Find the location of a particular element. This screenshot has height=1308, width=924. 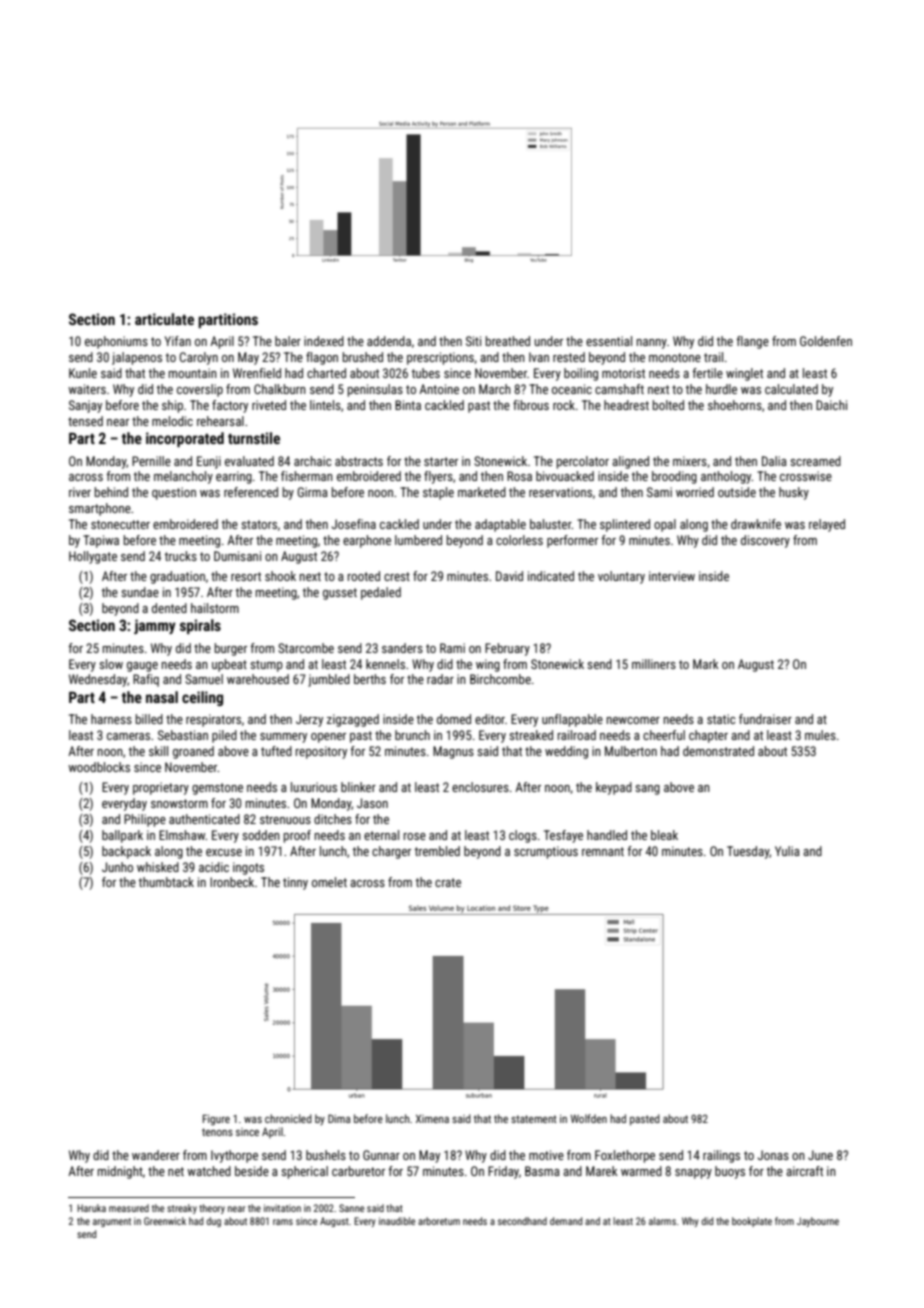

Siti is located at coordinates (473, 341).
